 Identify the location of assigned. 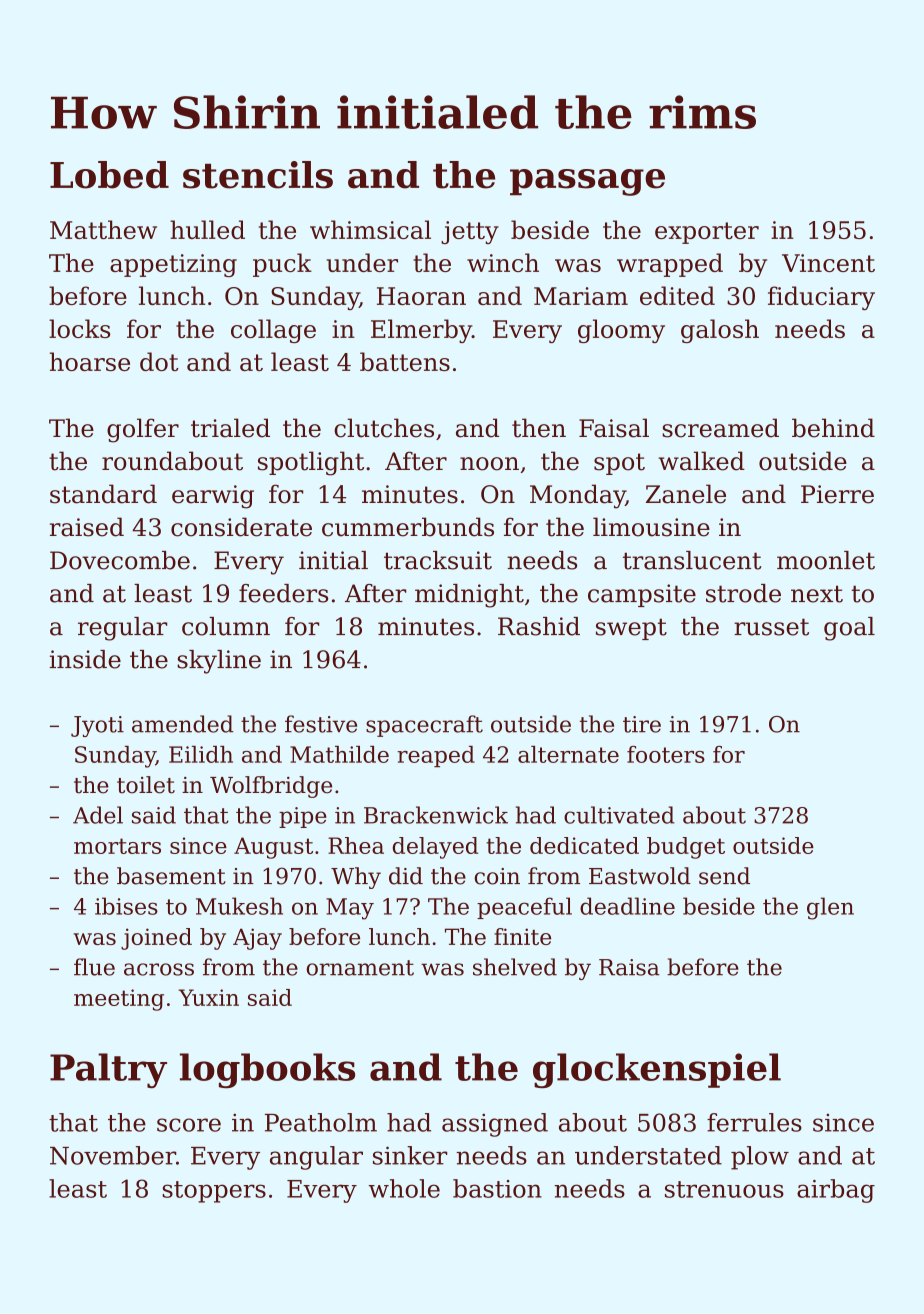
(495, 1125).
